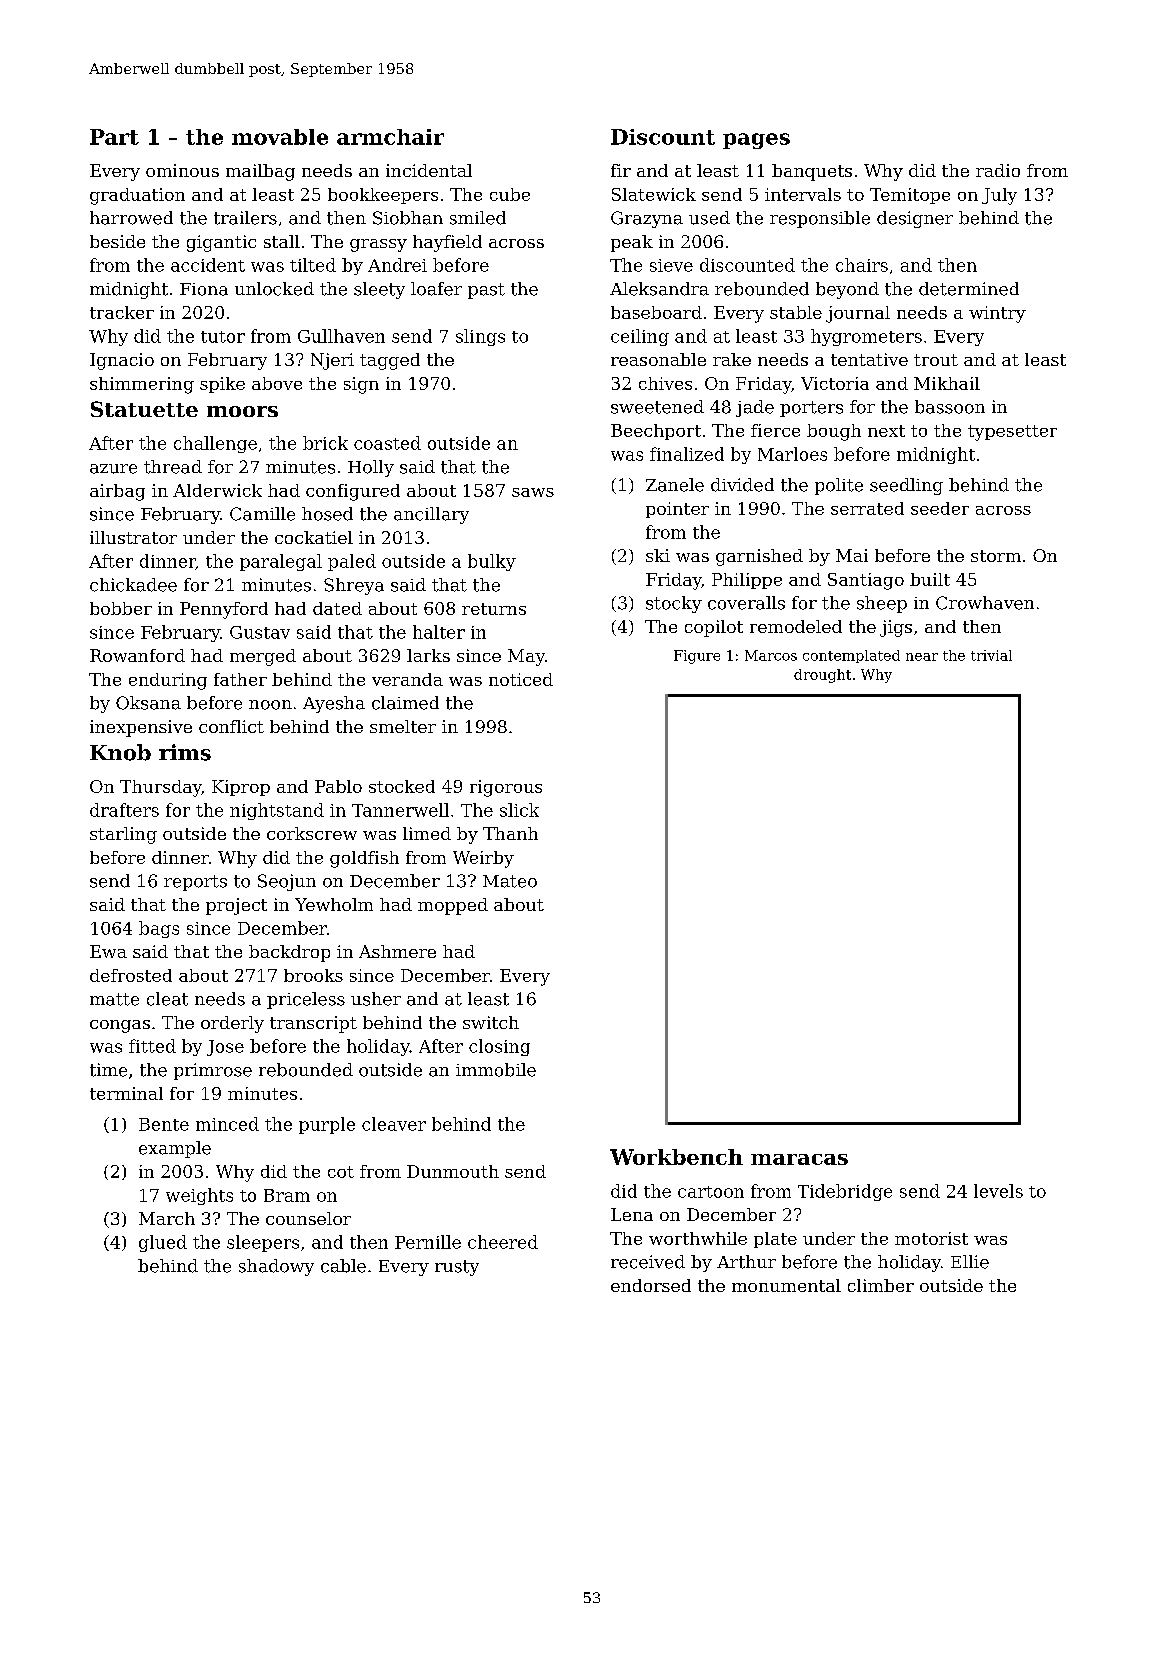  What do you see at coordinates (812, 172) in the page?
I see `banquets` at bounding box center [812, 172].
